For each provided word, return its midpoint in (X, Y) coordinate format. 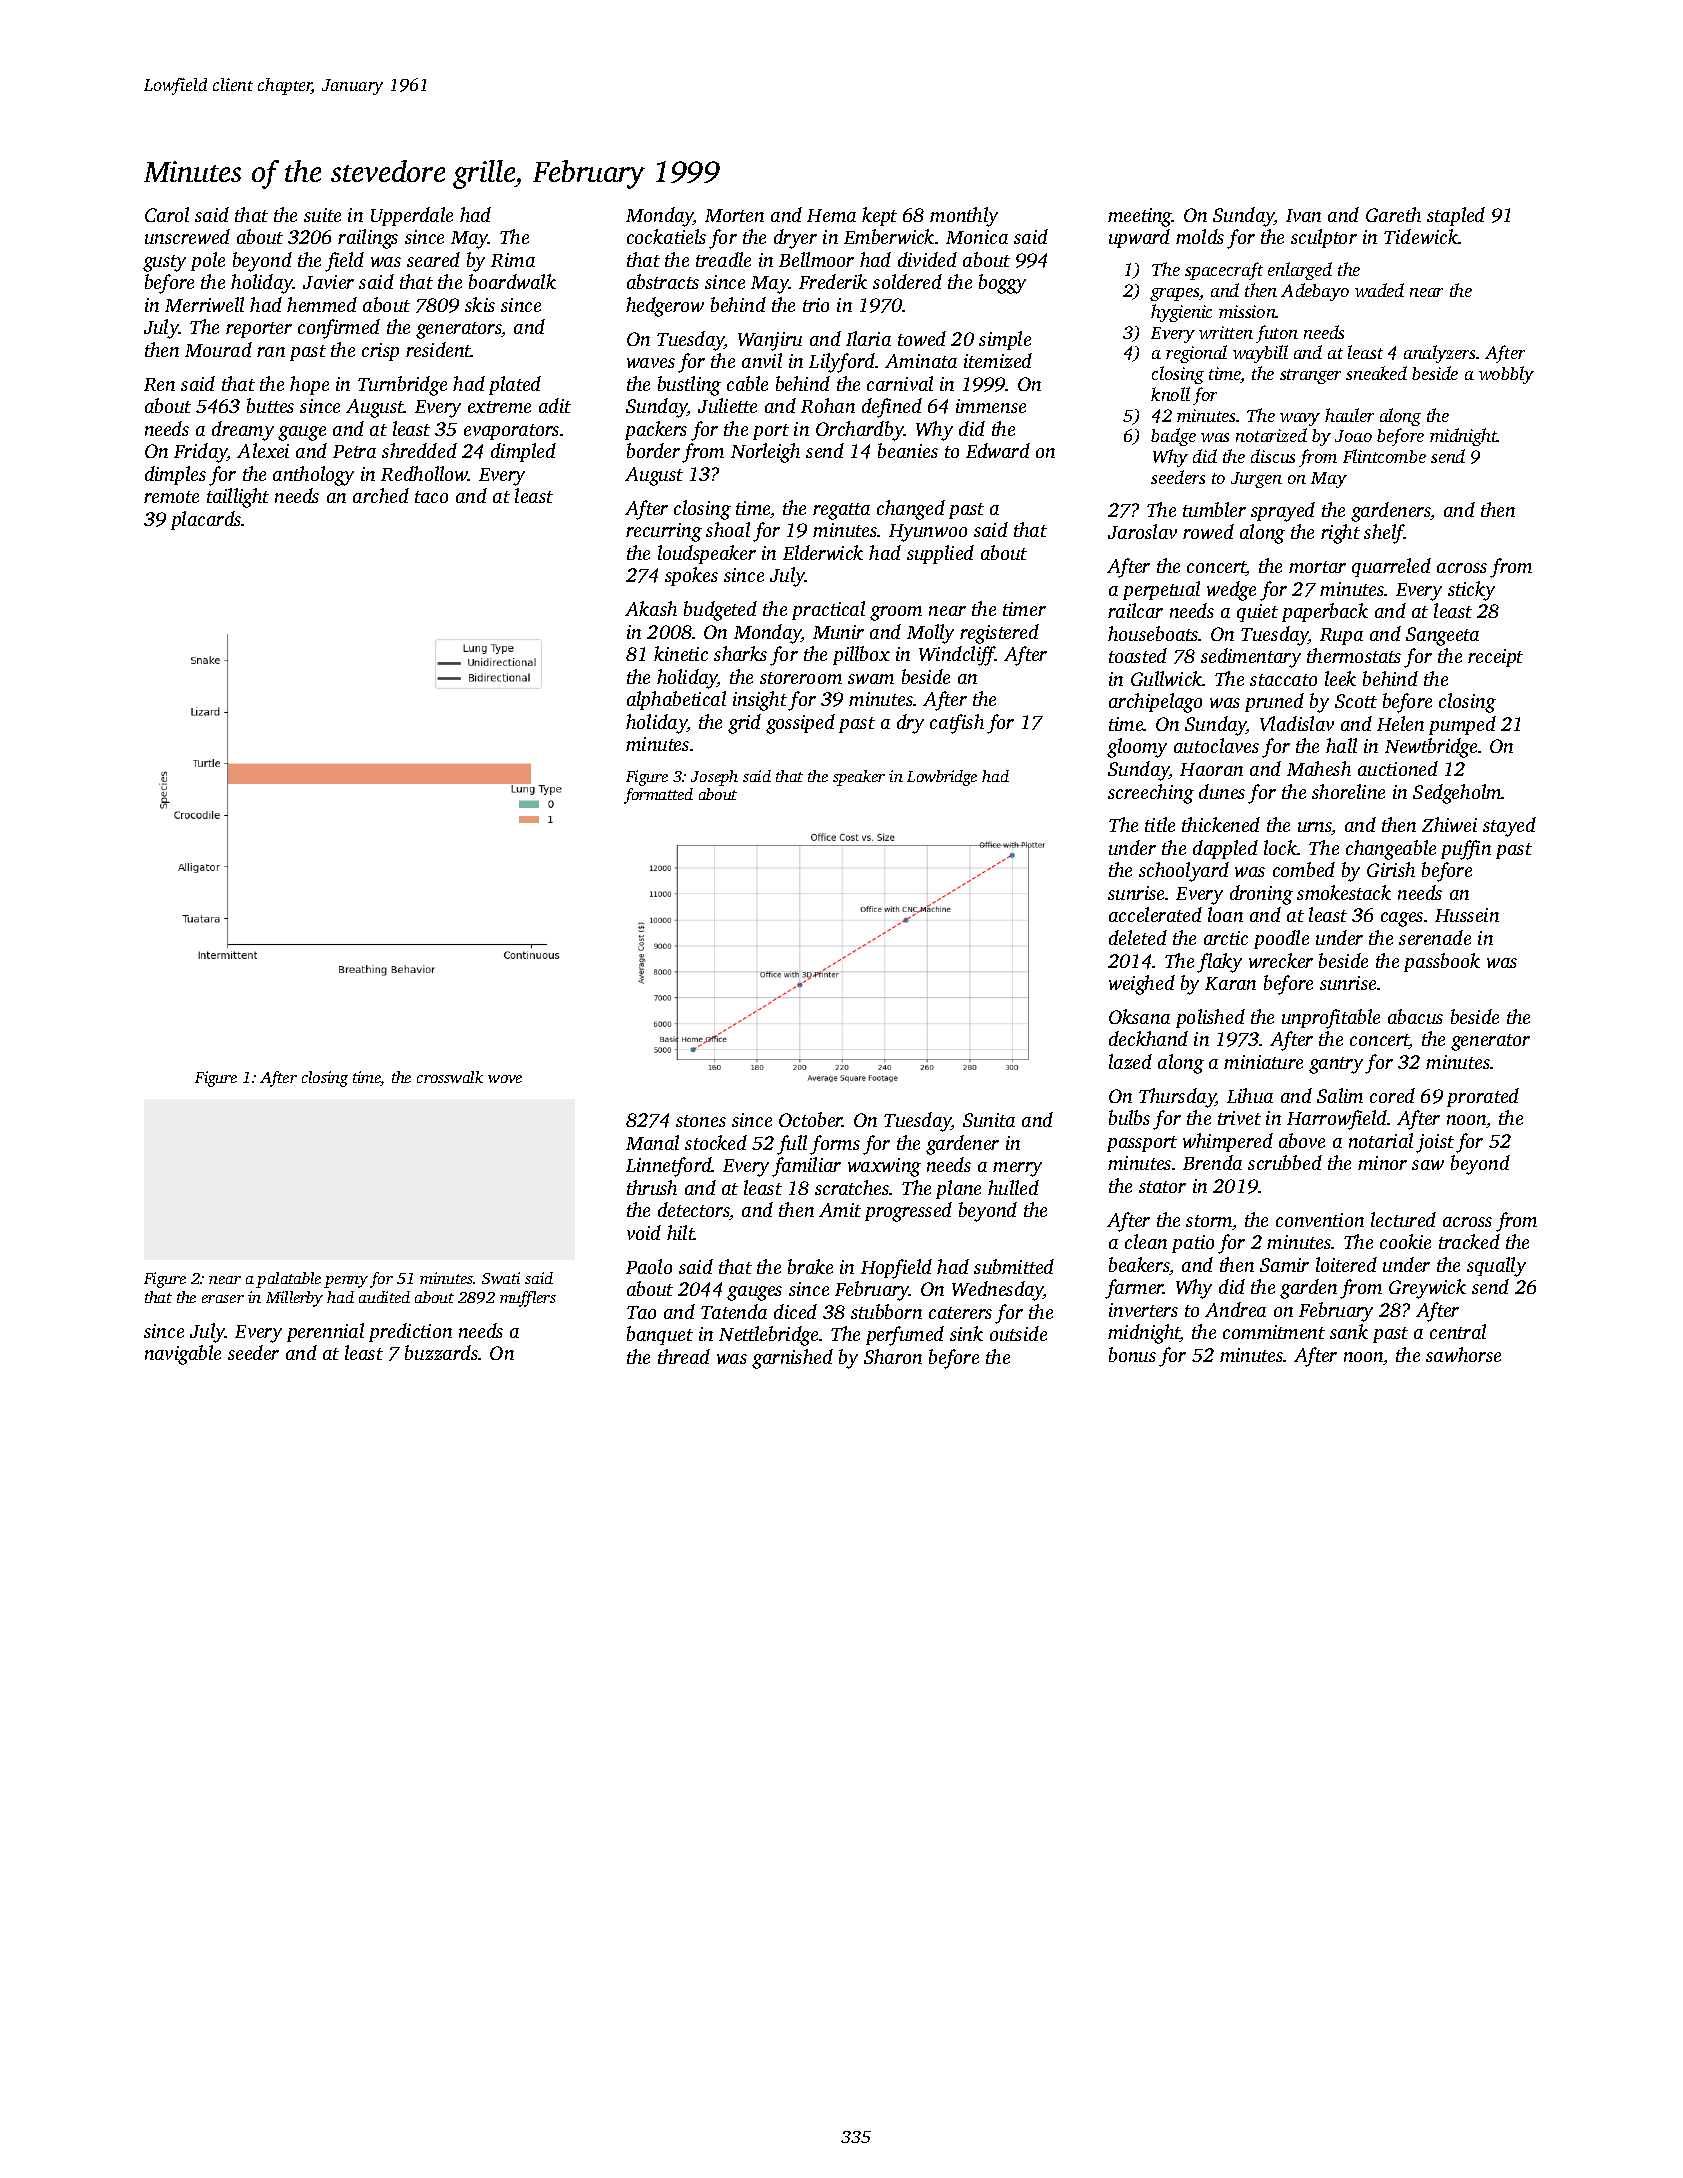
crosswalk (450, 1077)
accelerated (1155, 914)
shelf (1384, 534)
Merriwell (204, 304)
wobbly (1506, 375)
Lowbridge (942, 778)
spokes (691, 576)
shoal (728, 529)
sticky (1471, 591)
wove (505, 1079)
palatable (288, 1280)
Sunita (989, 1120)
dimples (175, 475)
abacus (1415, 1016)
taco (431, 497)
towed (922, 338)
